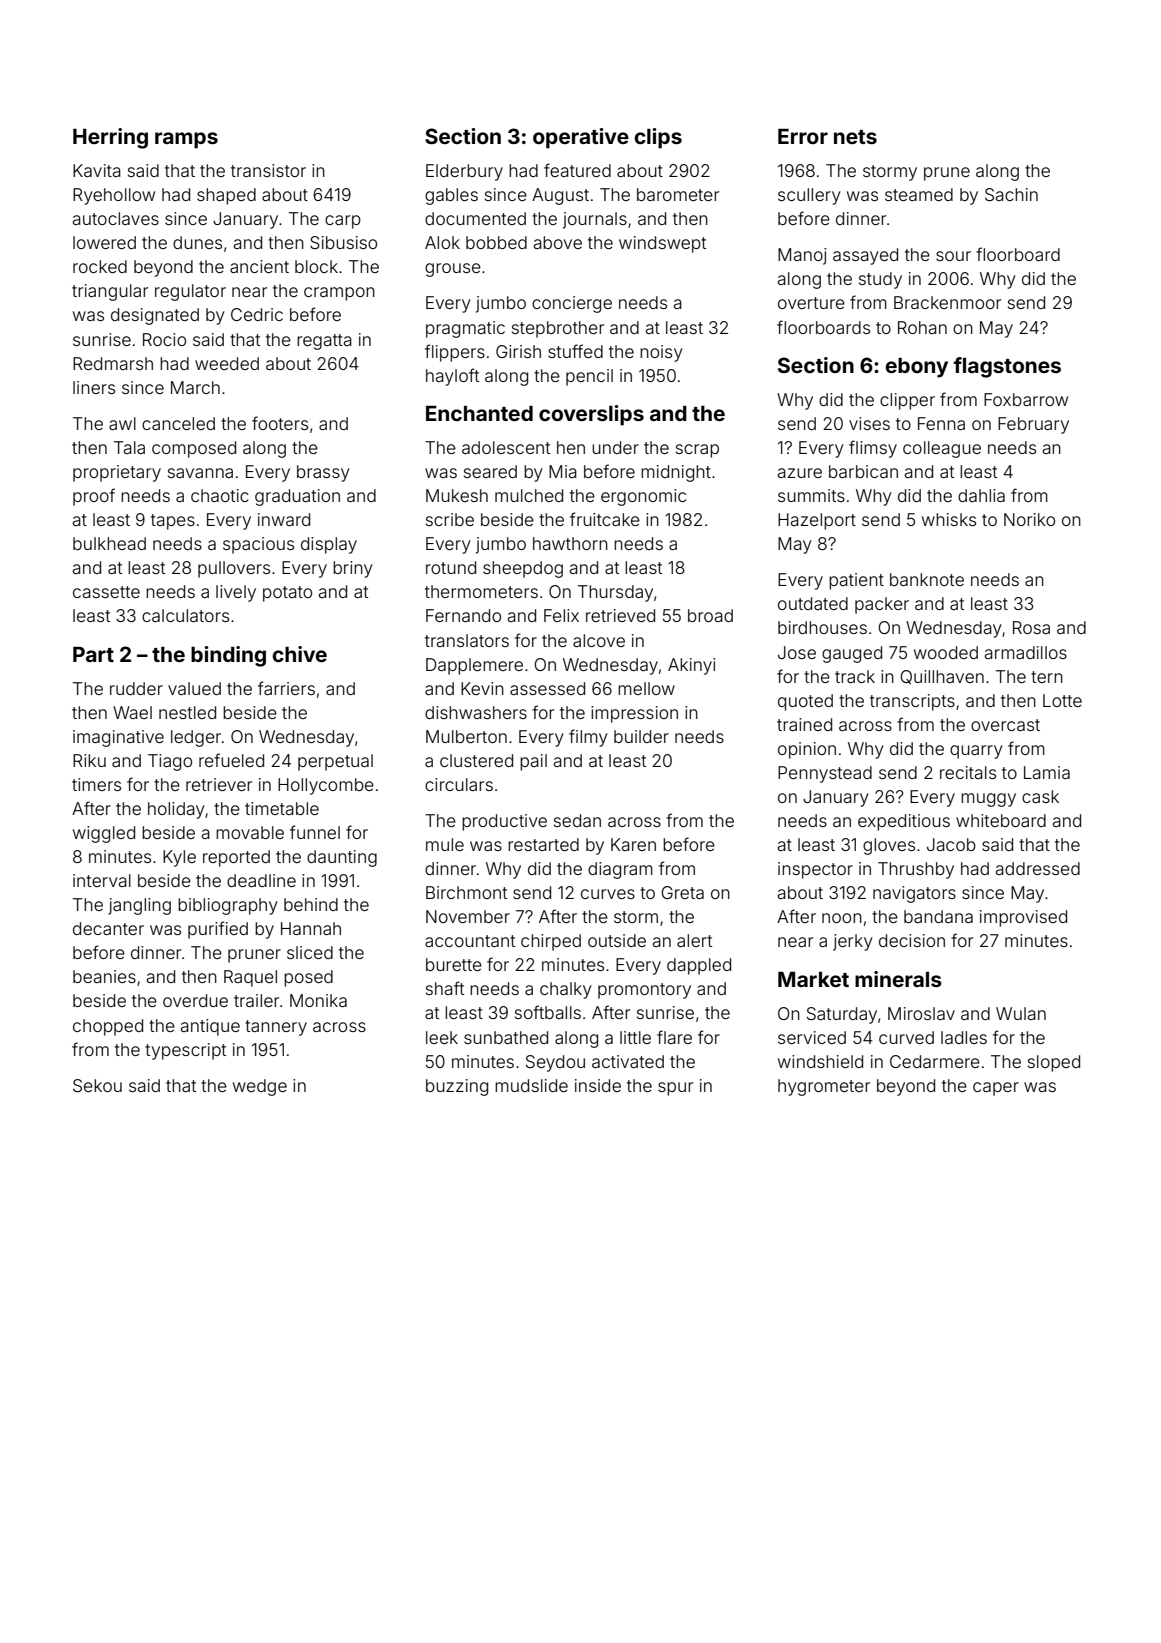 Image resolution: width=1161 pixels, height=1643 pixels. I want to click on Lamia, so click(1047, 772).
